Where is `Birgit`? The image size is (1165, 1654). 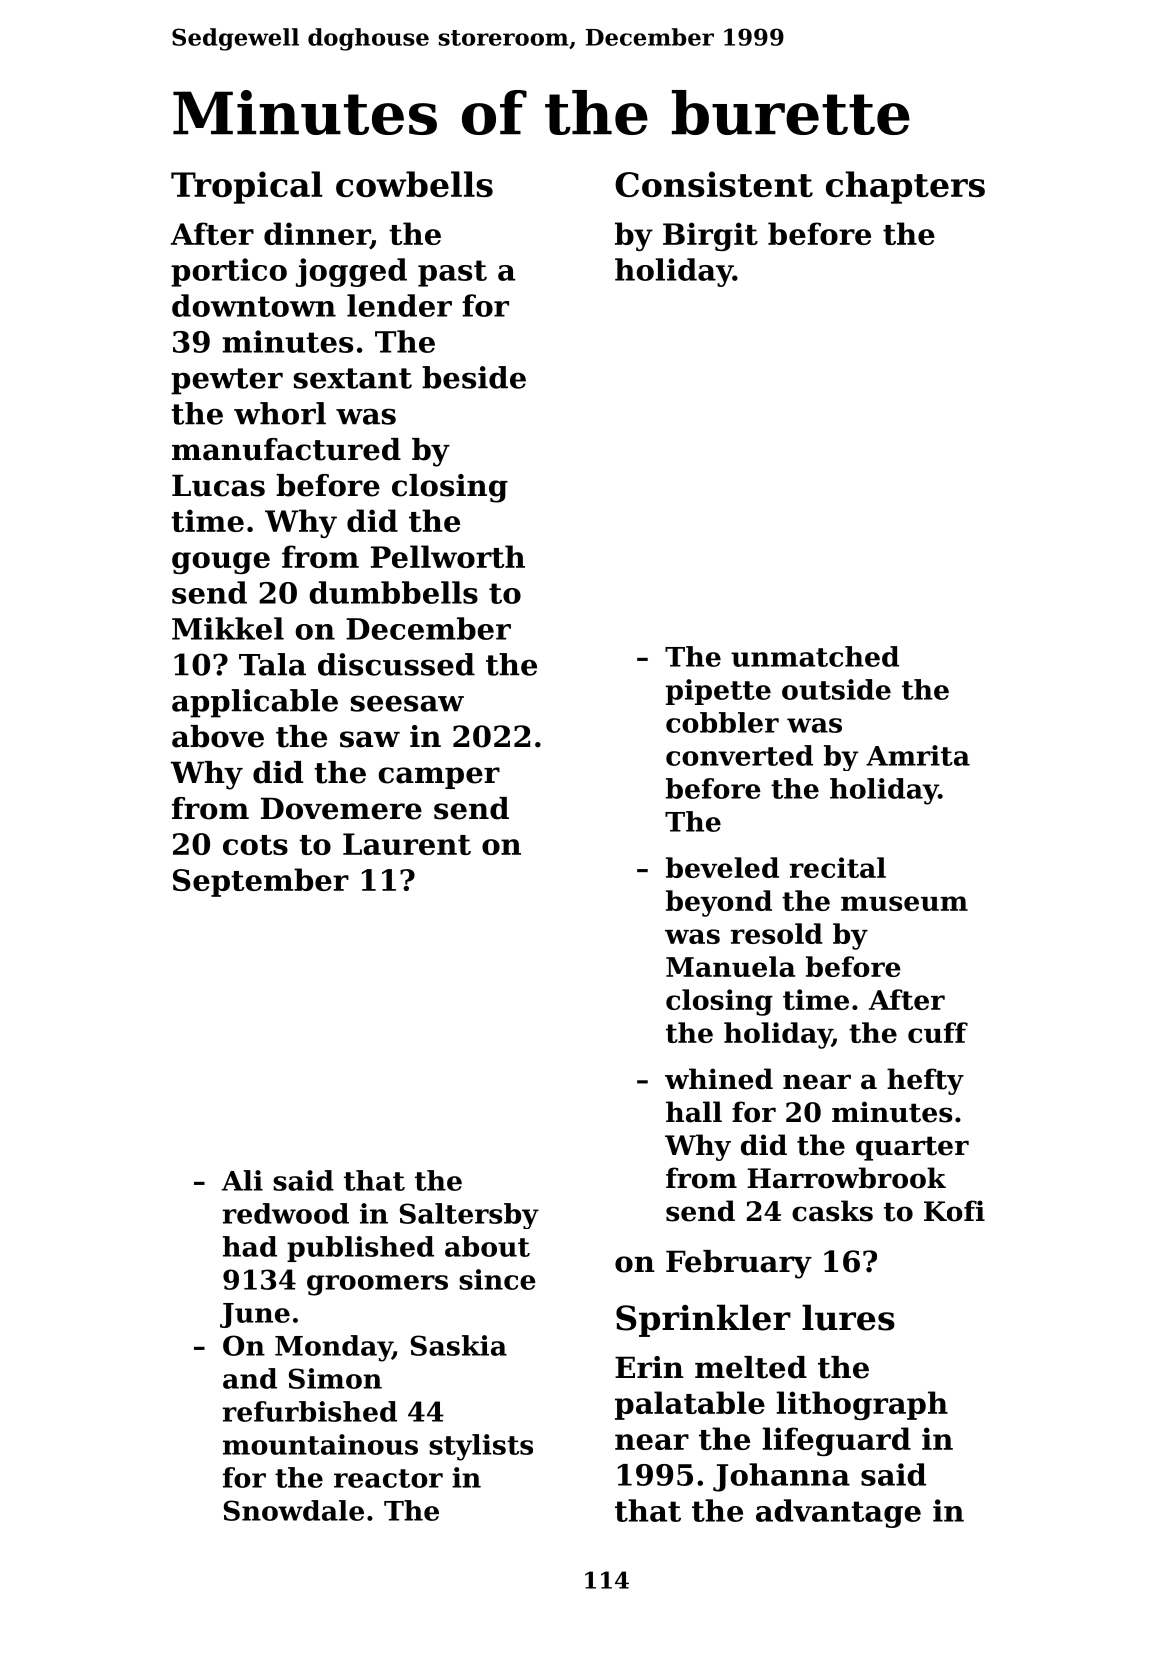
Birgit is located at coordinates (710, 236).
